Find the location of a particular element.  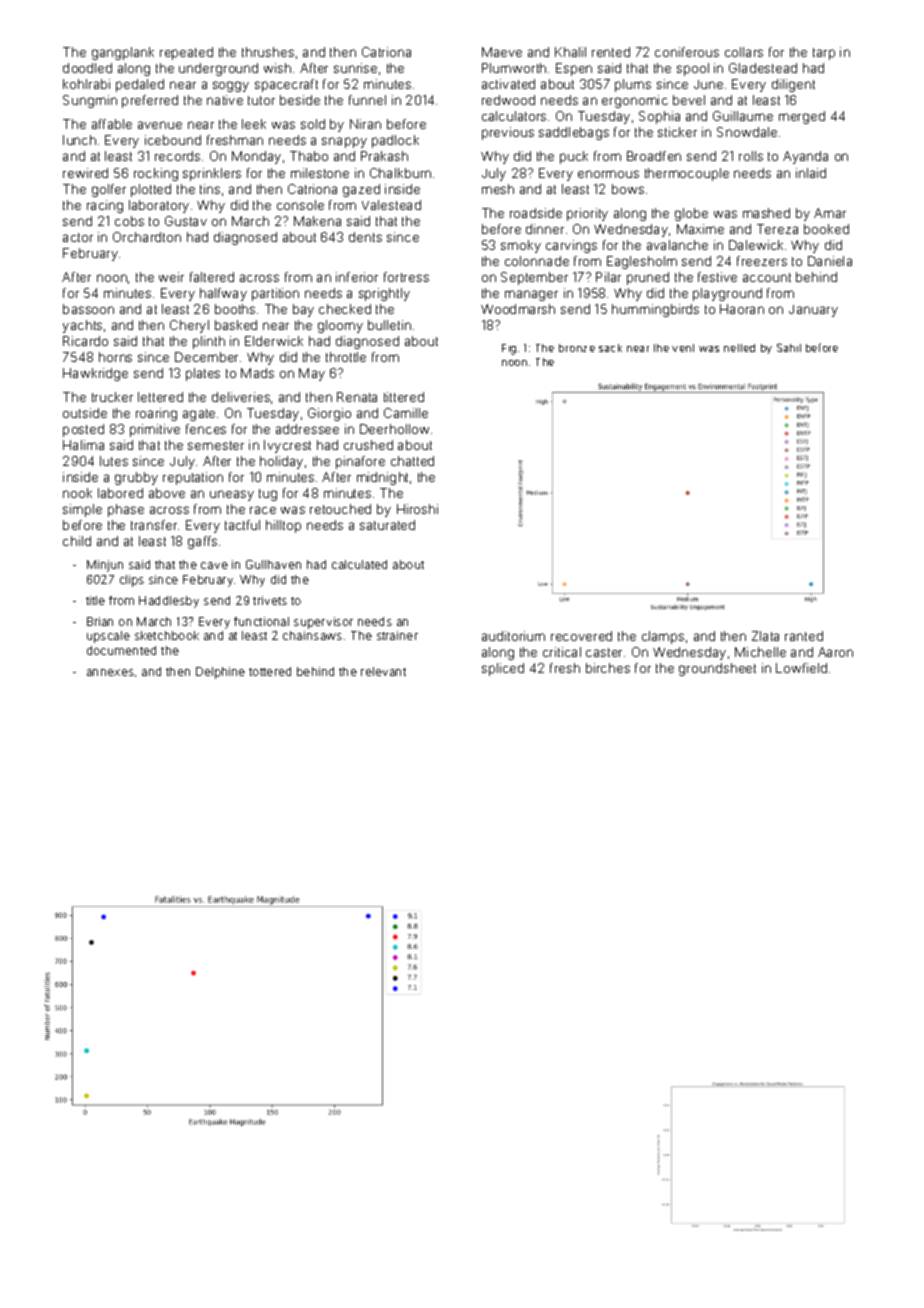

calculated is located at coordinates (359, 564).
